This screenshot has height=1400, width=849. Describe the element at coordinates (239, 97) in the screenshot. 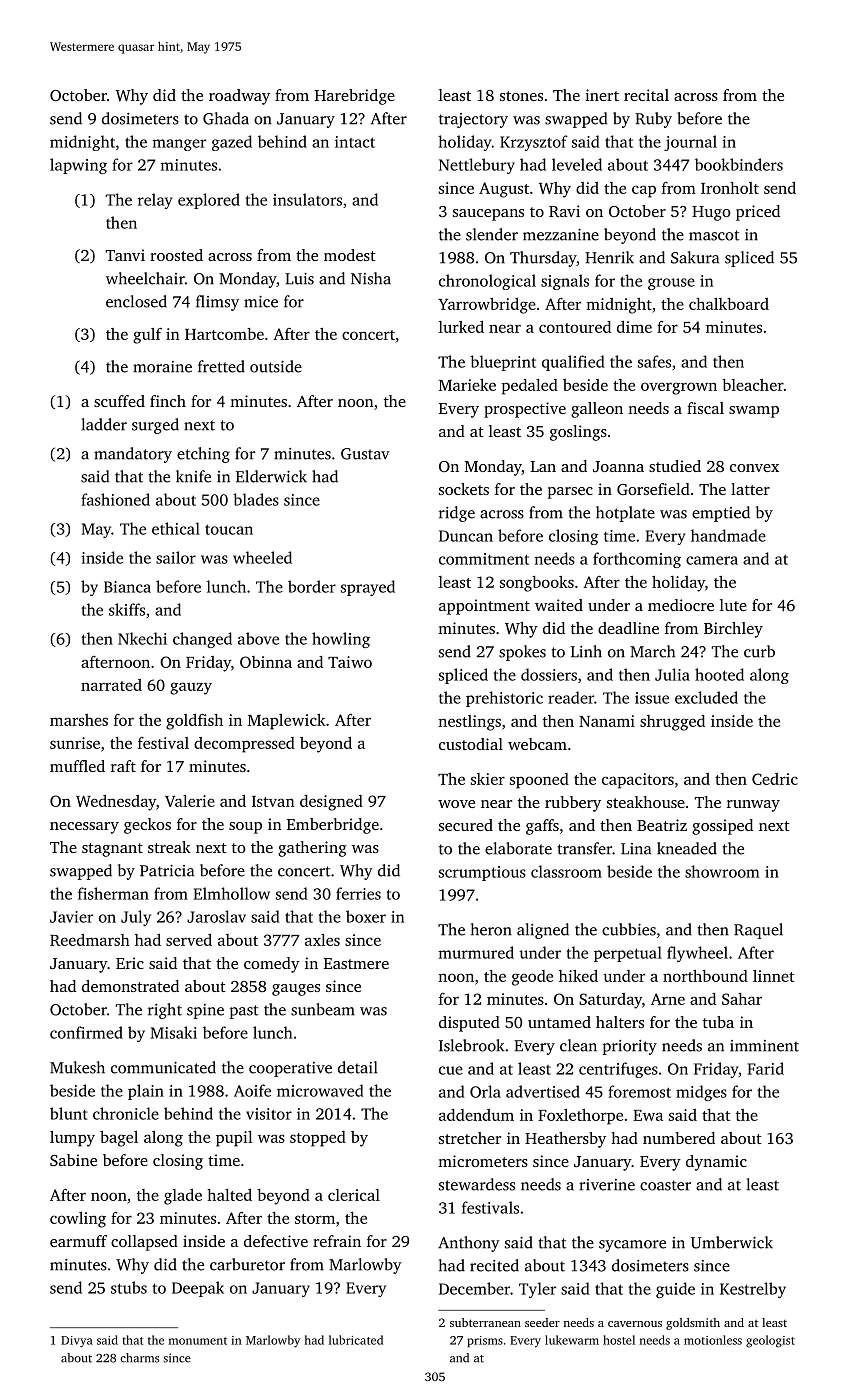

I see `roadway` at that location.
